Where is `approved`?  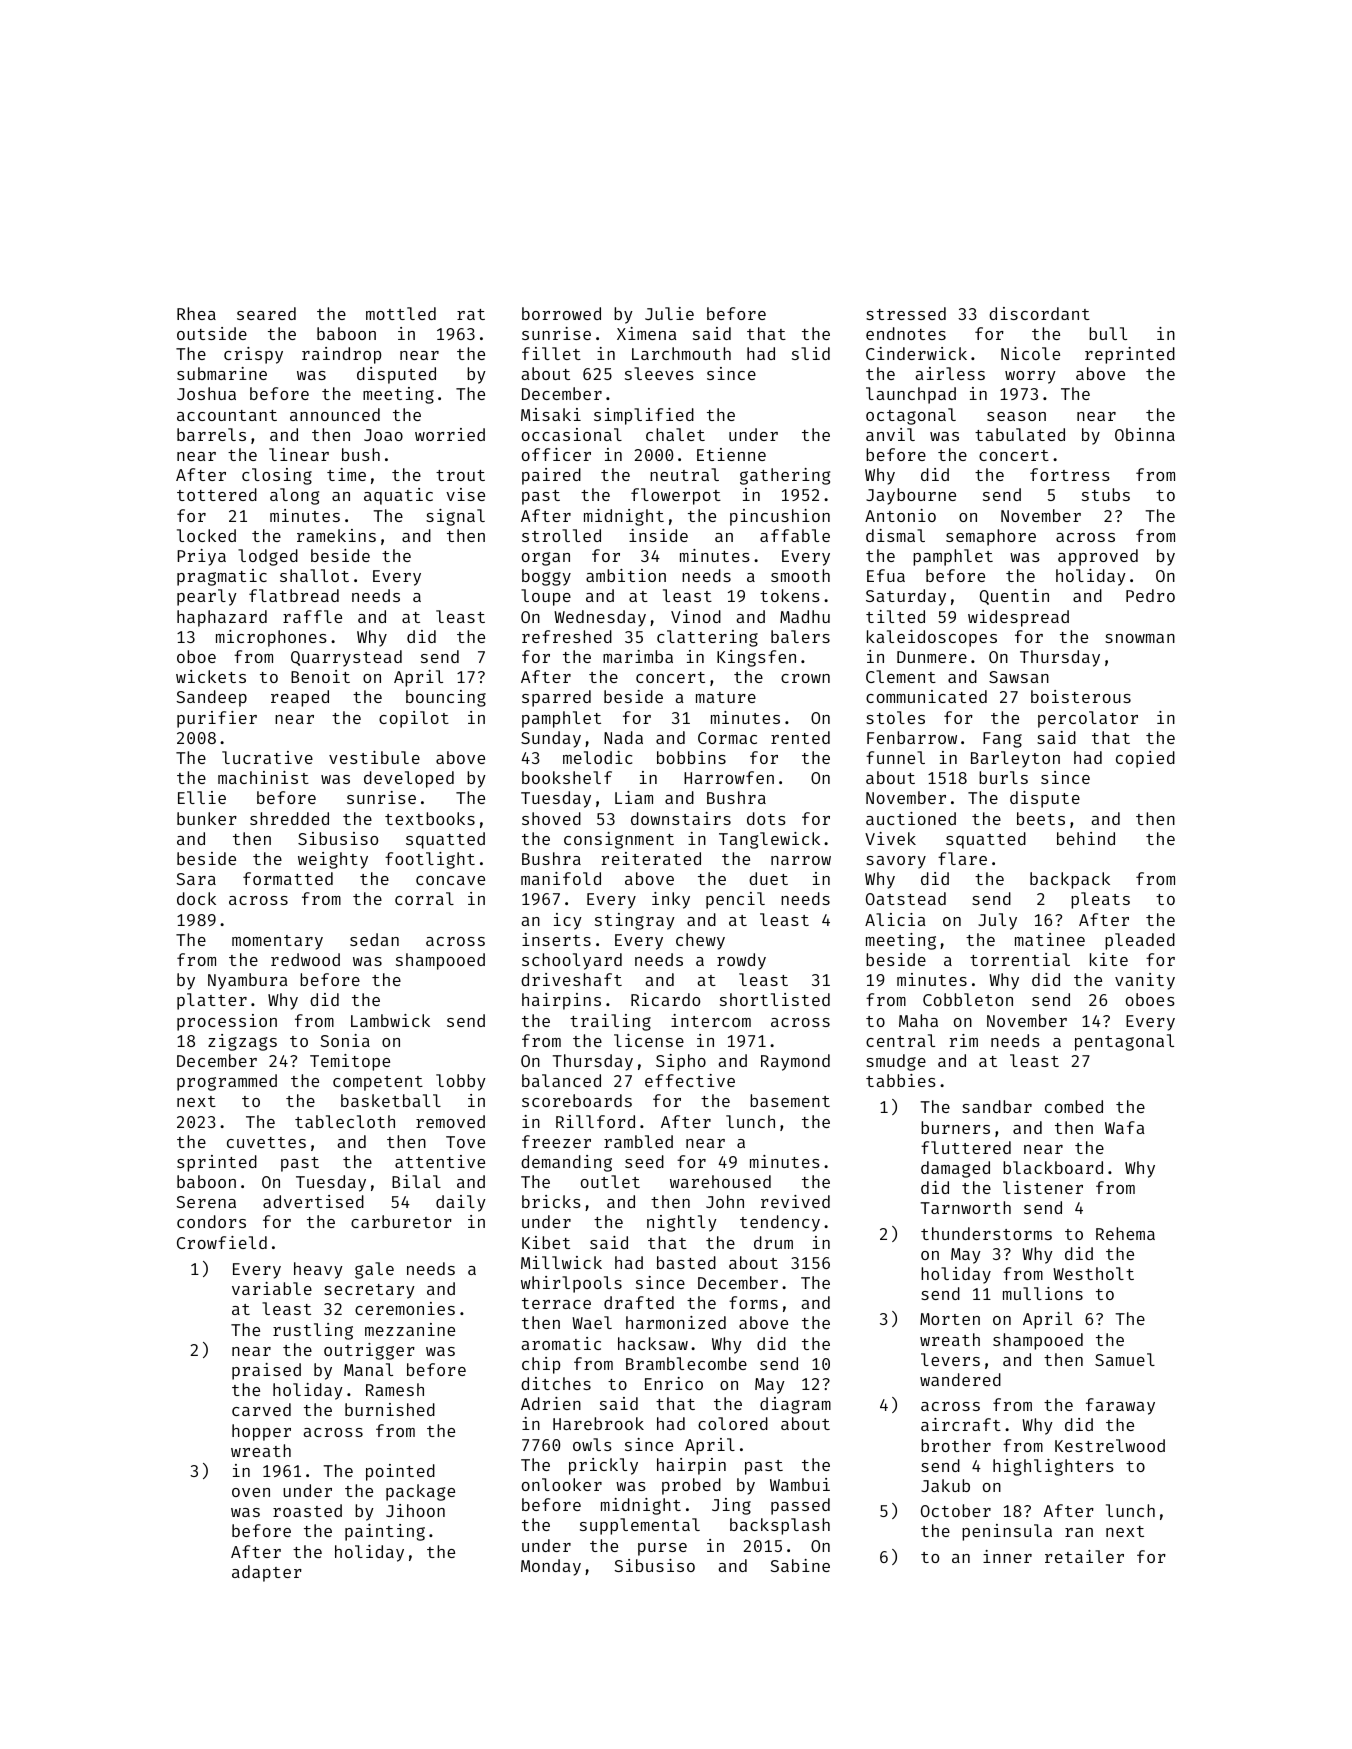 approved is located at coordinates (1098, 557).
